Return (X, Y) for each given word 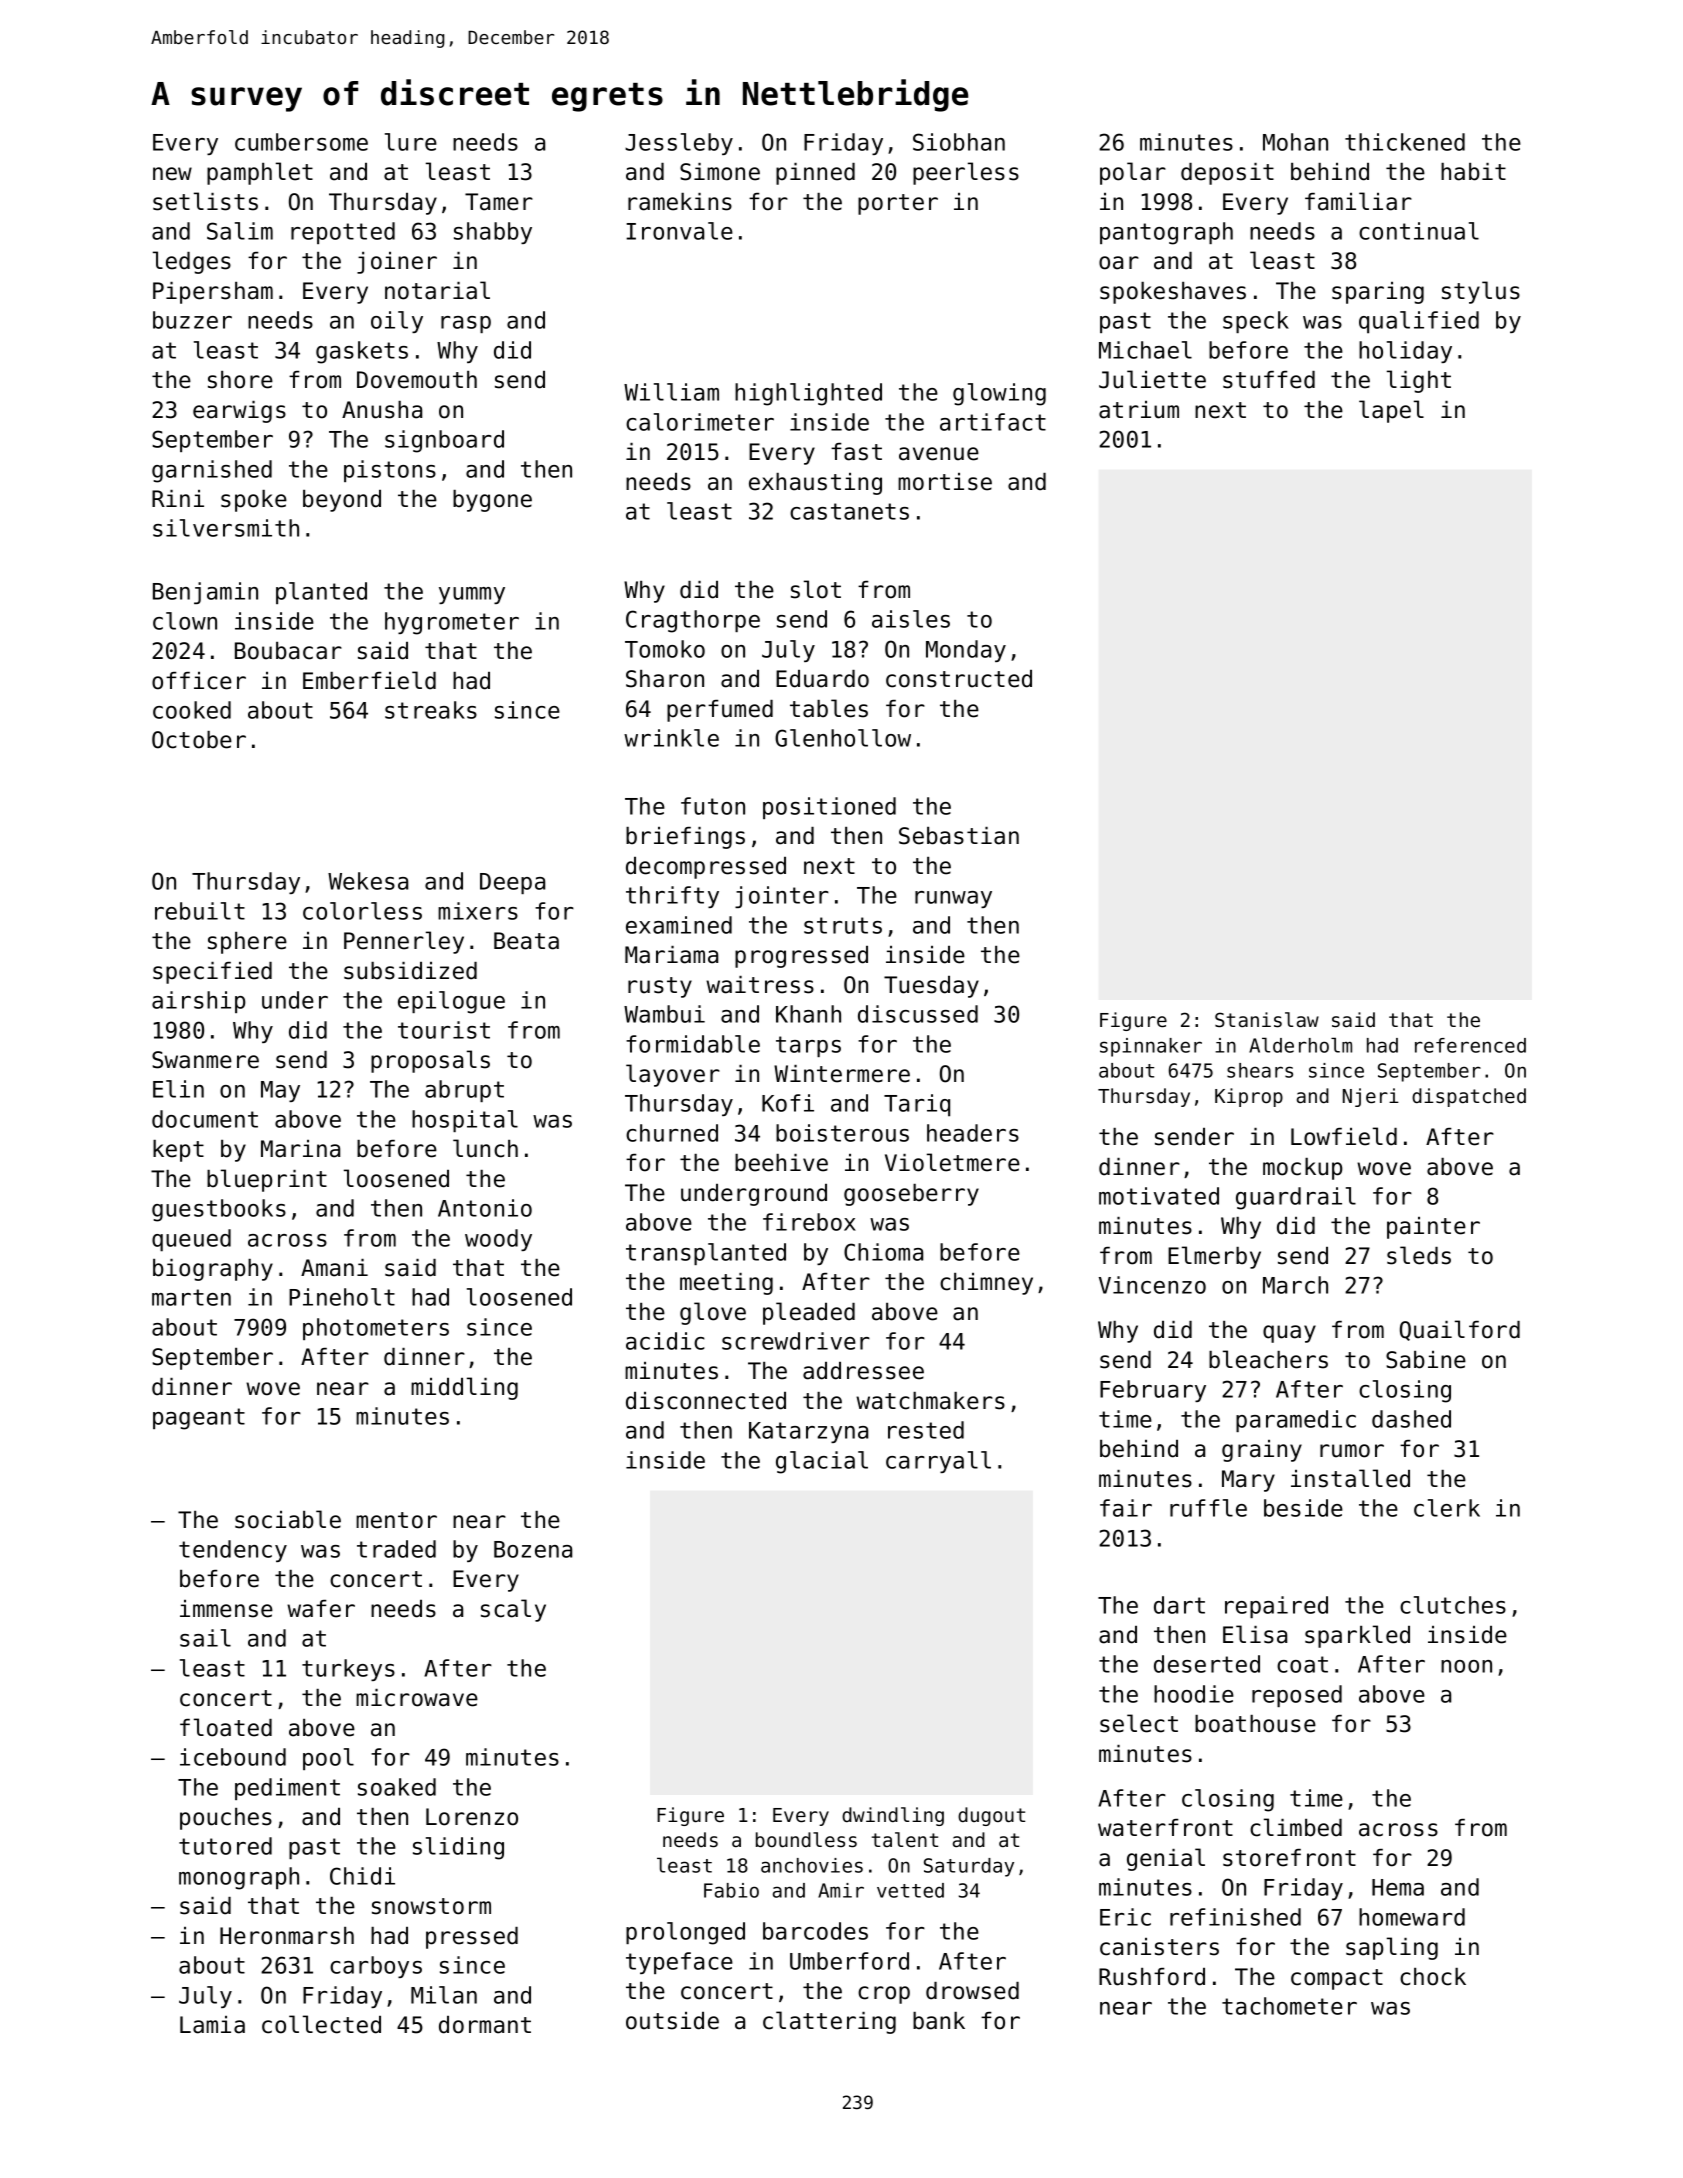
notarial (437, 290)
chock (1433, 1977)
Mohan (1295, 142)
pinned (815, 174)
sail (205, 1638)
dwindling (893, 1816)
